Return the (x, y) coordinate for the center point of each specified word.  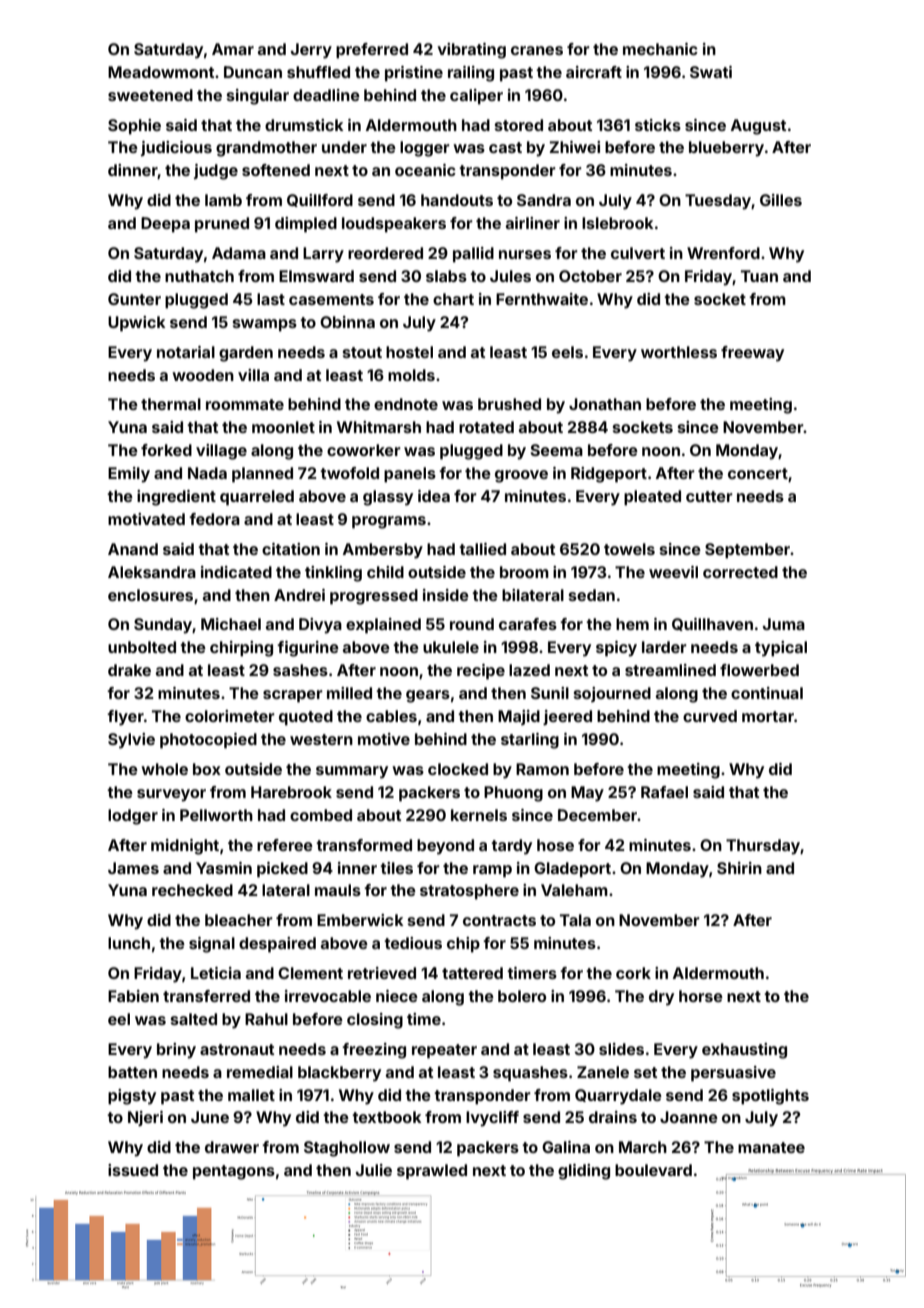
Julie (374, 1170)
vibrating (471, 51)
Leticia (216, 973)
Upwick (137, 324)
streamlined (670, 670)
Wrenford (723, 253)
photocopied (208, 741)
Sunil (550, 693)
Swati (711, 72)
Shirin (739, 868)
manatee (771, 1147)
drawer (232, 1147)
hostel (409, 352)
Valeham (574, 890)
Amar (233, 49)
